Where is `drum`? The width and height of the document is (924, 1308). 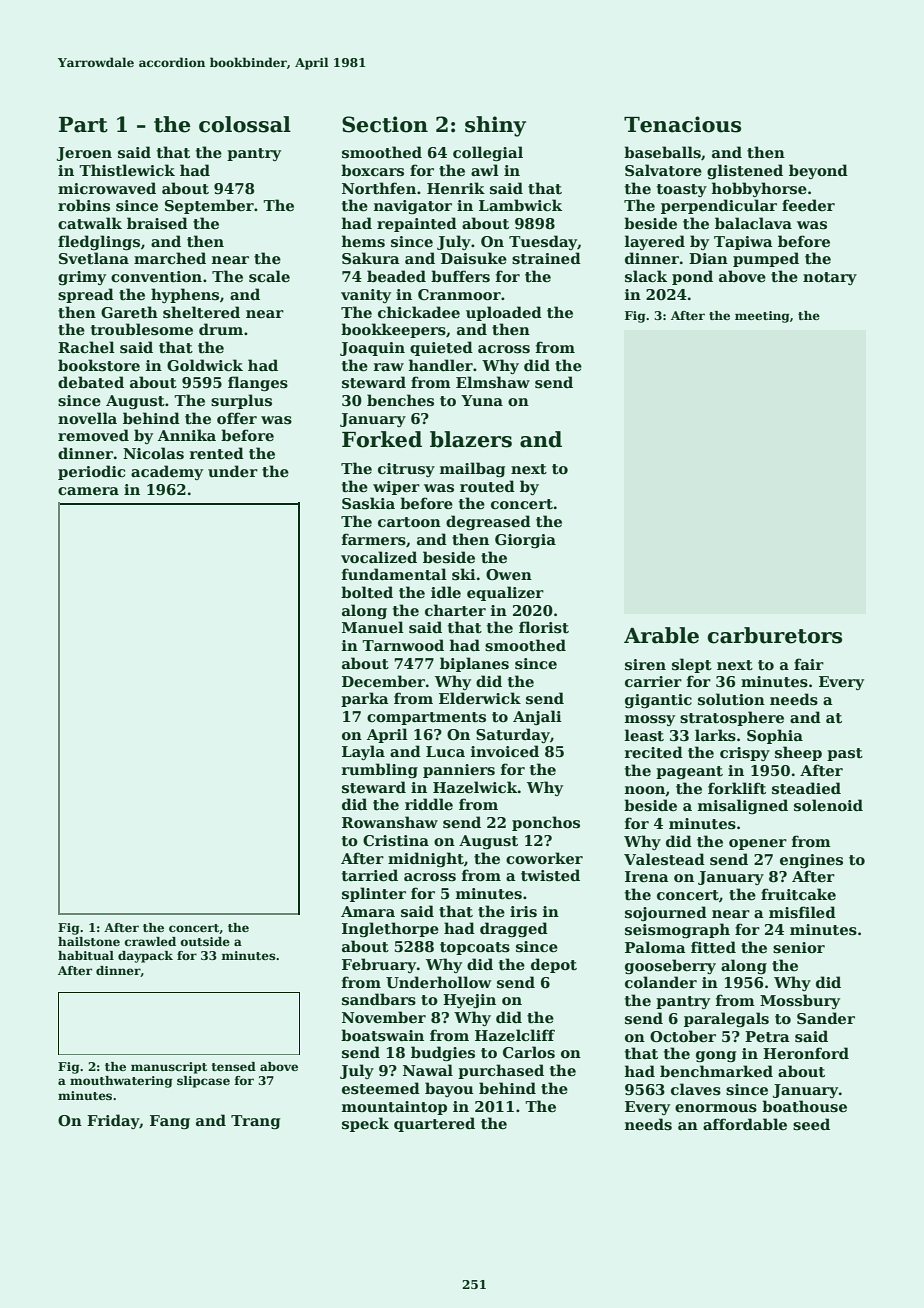
drum is located at coordinates (221, 329).
